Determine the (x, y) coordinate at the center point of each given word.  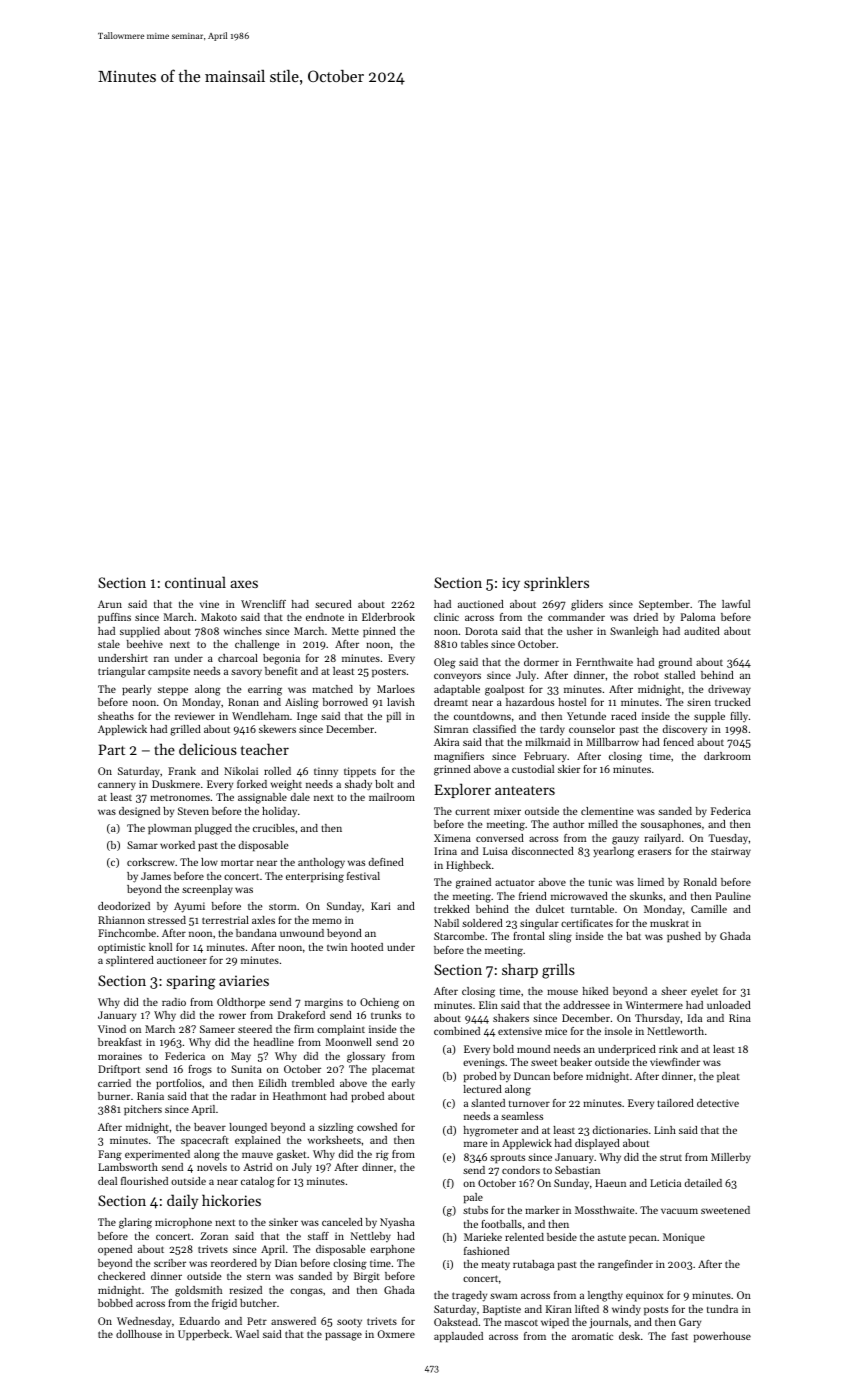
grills (558, 971)
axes (244, 584)
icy (511, 584)
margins (324, 1003)
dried (646, 617)
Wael (247, 1334)
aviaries (244, 980)
